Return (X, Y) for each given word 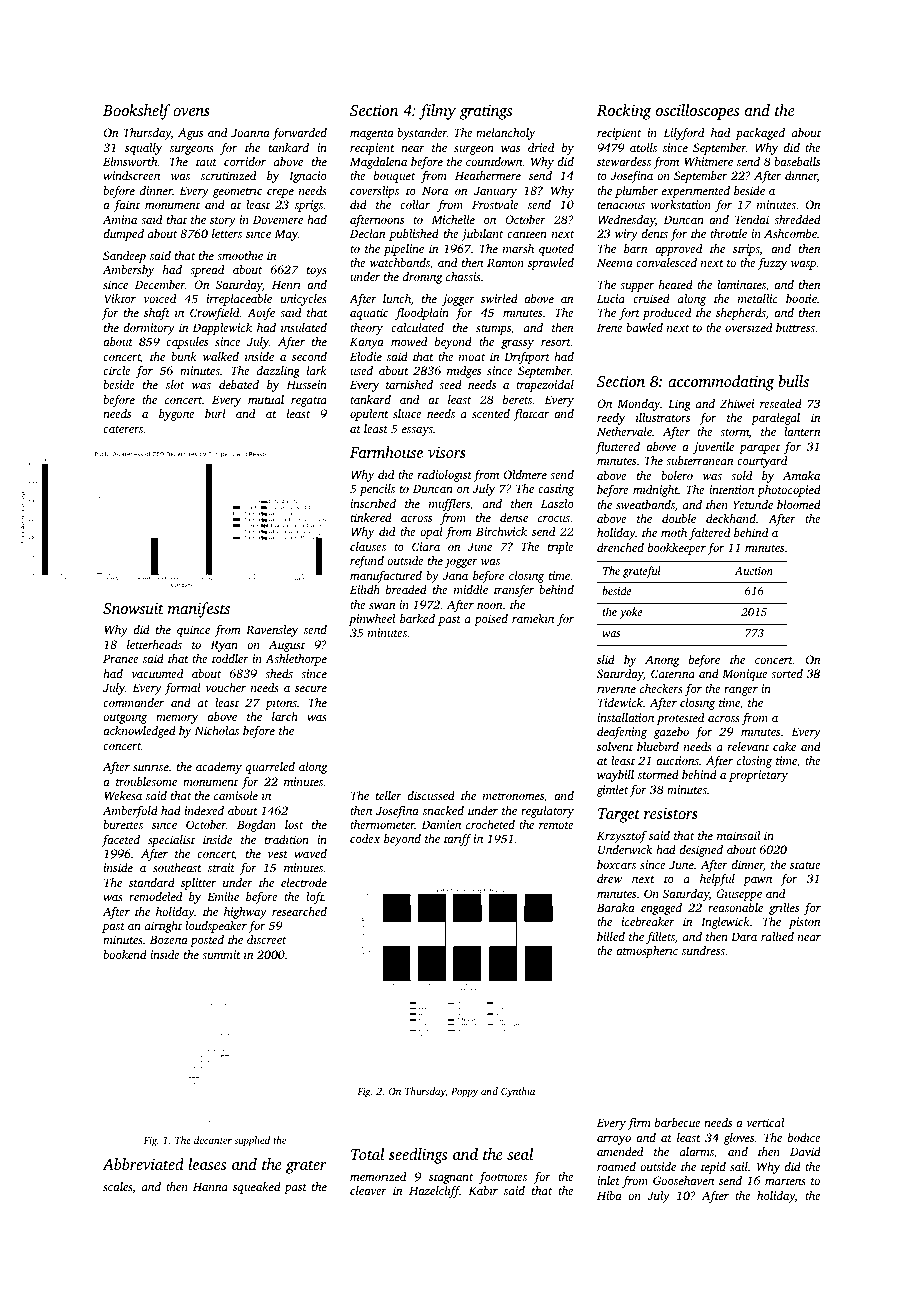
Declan (367, 233)
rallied (777, 936)
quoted (556, 250)
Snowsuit (133, 608)
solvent (615, 746)
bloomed (799, 504)
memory (177, 719)
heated (676, 284)
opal (431, 533)
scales (118, 1187)
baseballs (797, 161)
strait (221, 867)
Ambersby (129, 271)
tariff (457, 840)
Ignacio (308, 177)
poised (491, 620)
